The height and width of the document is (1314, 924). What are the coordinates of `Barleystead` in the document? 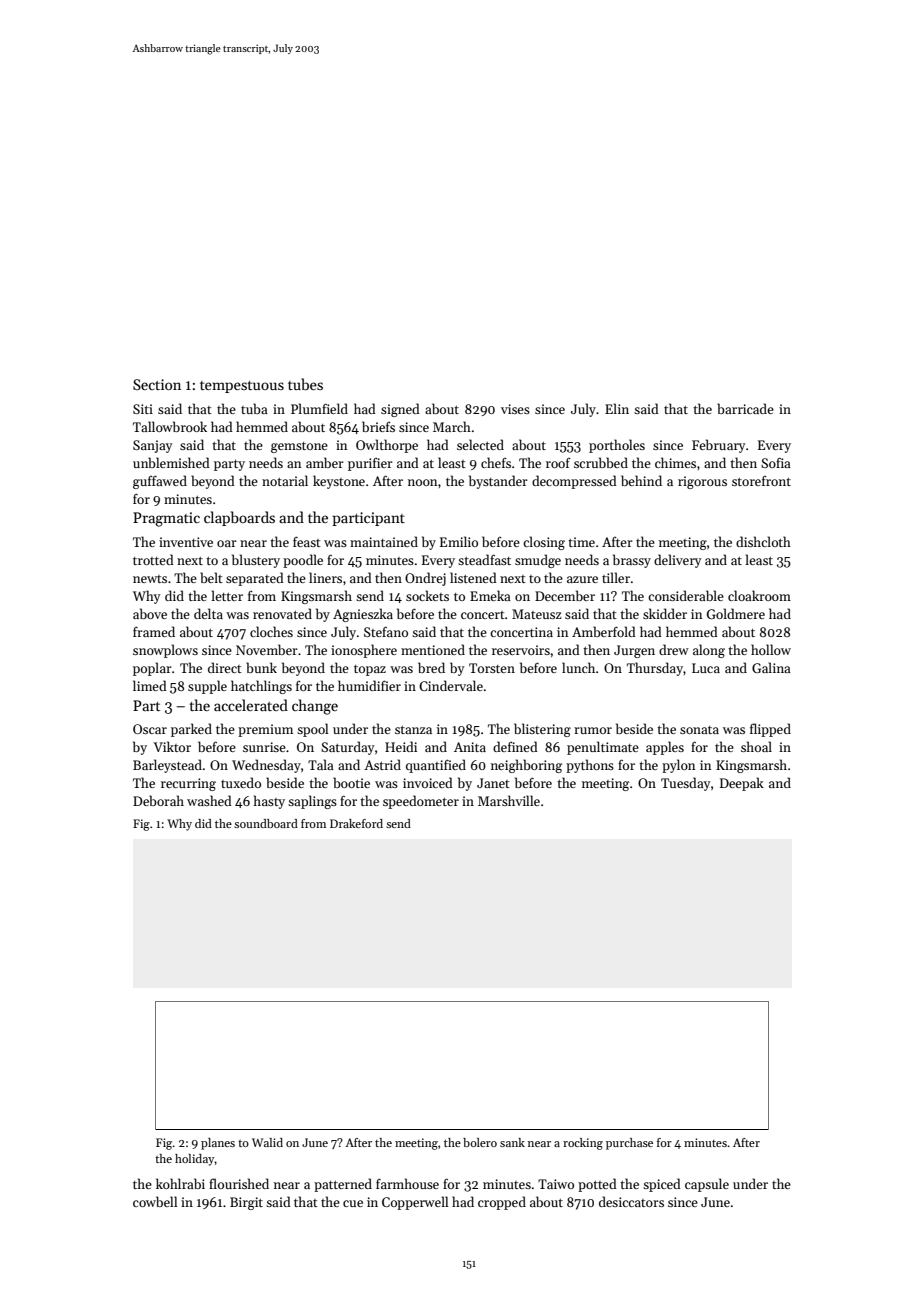 It's located at (167, 766).
